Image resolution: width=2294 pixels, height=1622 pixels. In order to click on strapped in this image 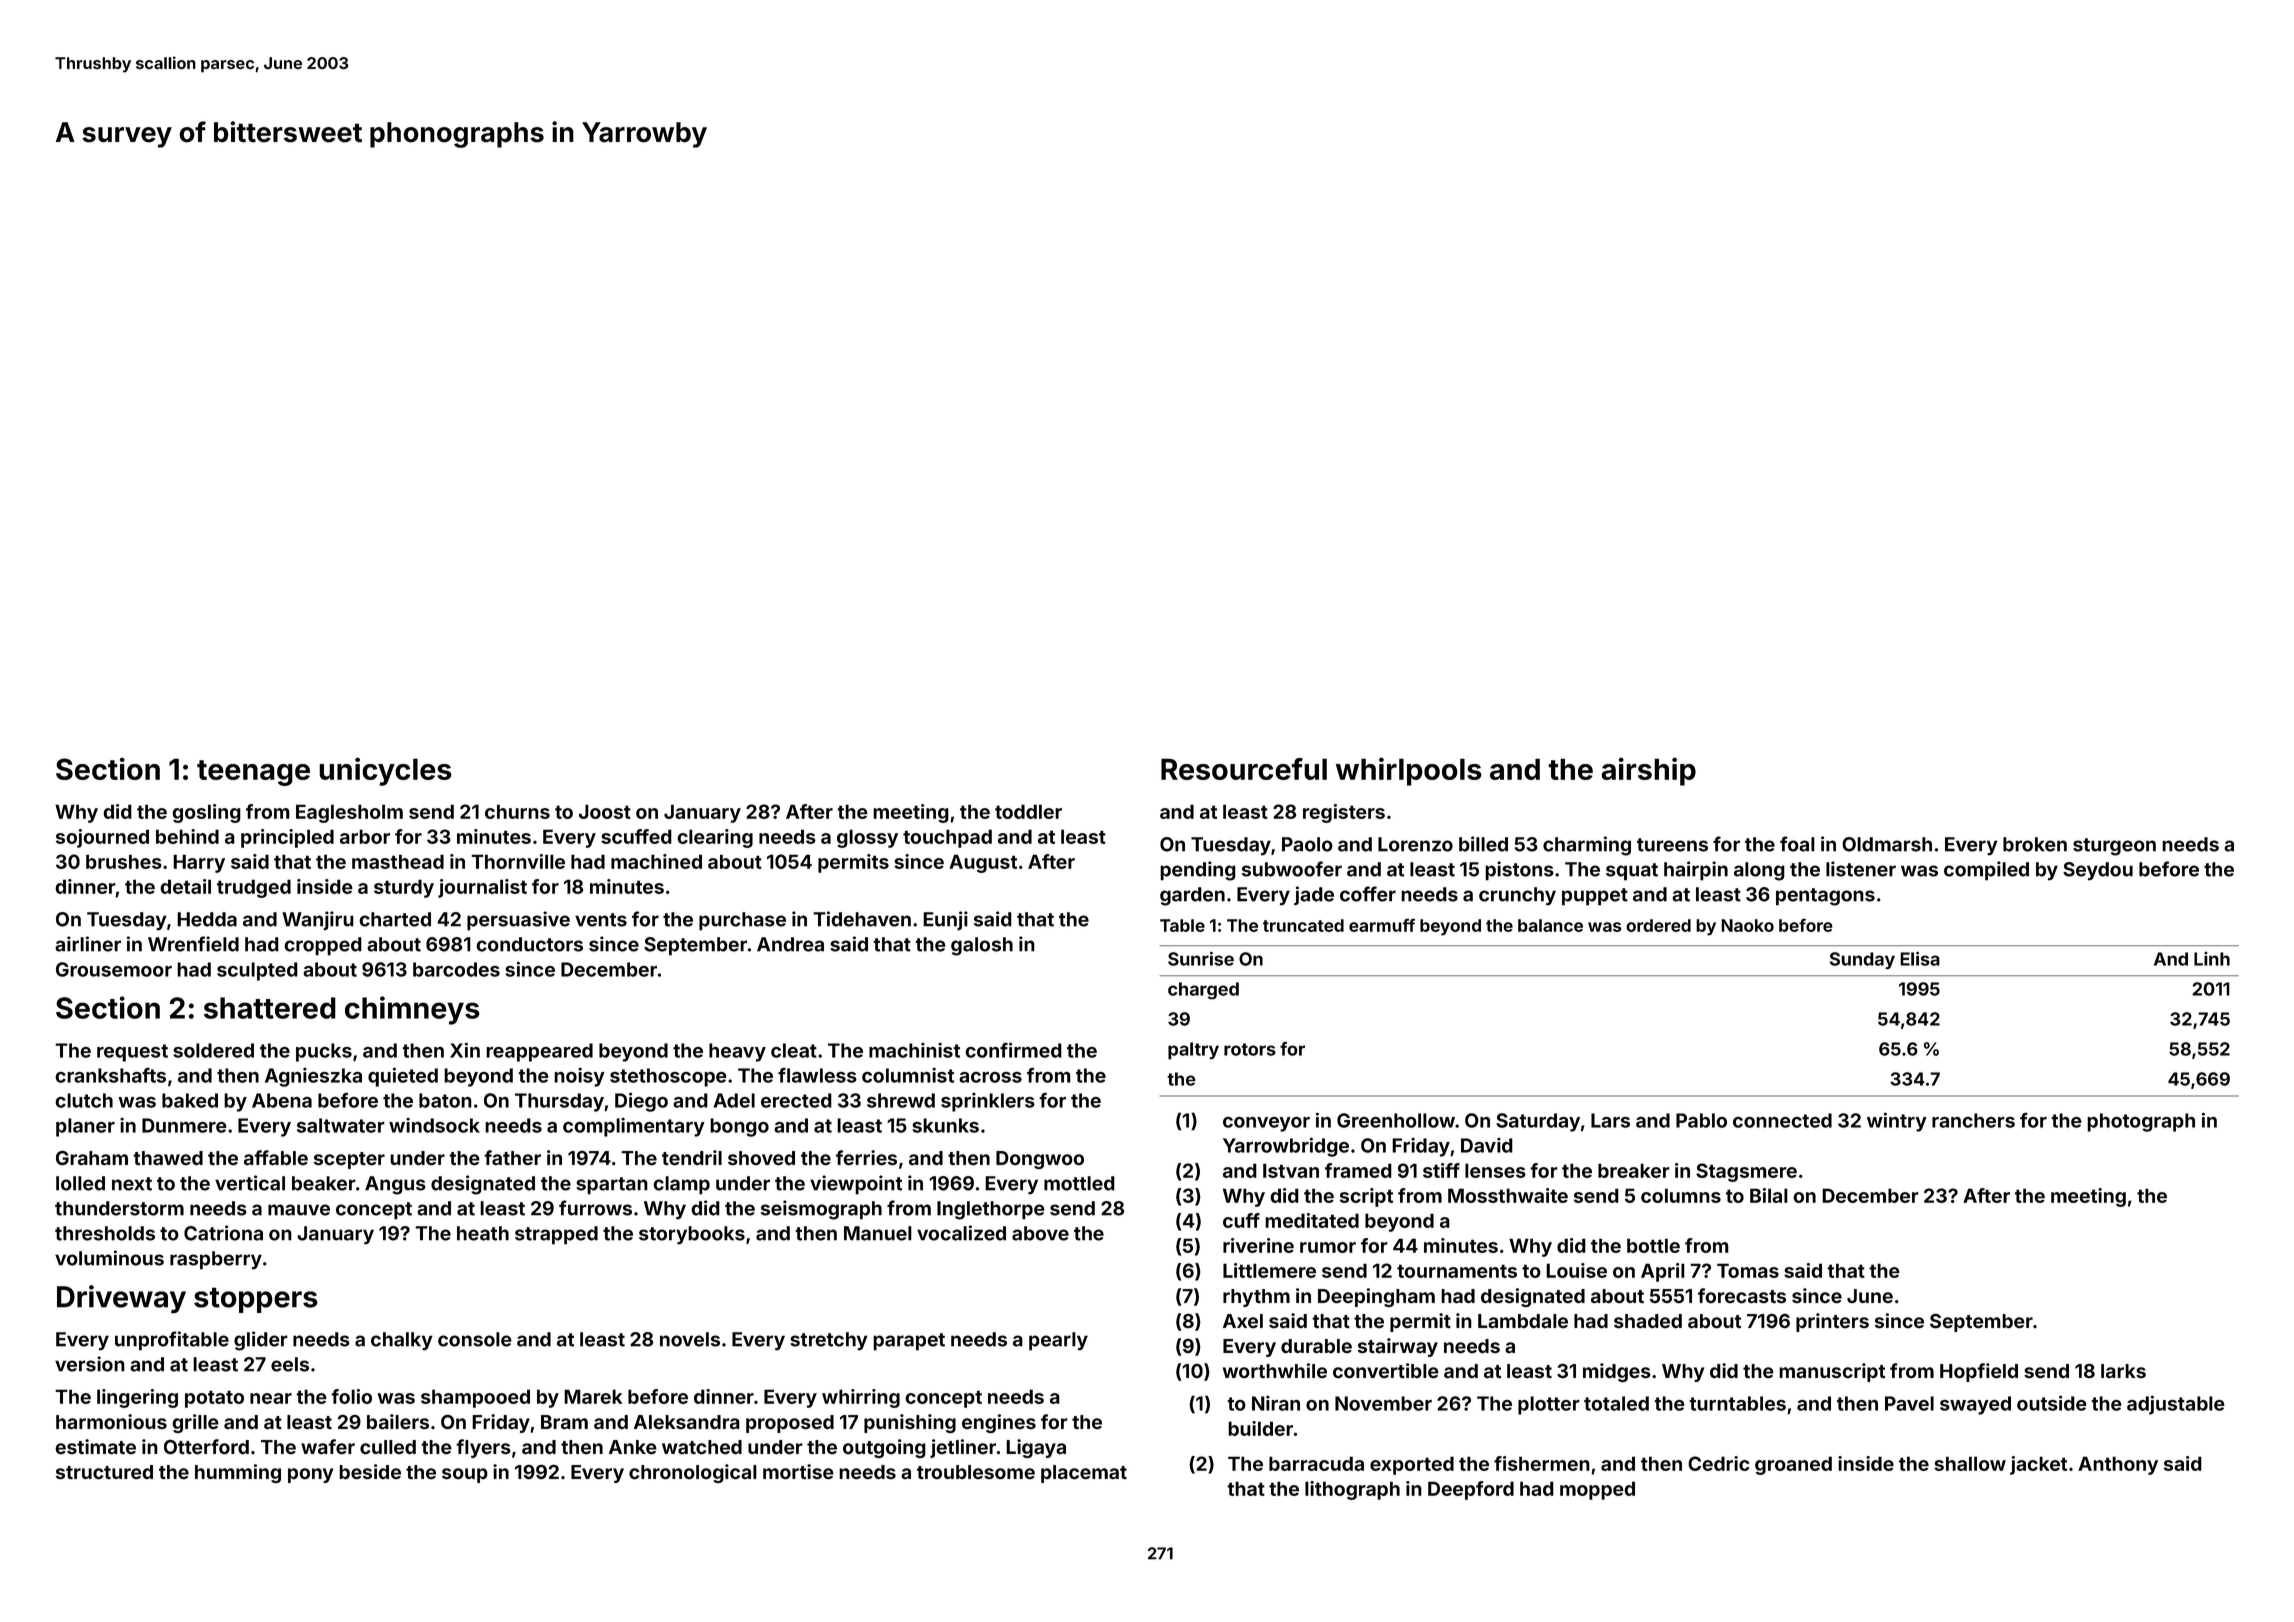, I will do `click(556, 1235)`.
